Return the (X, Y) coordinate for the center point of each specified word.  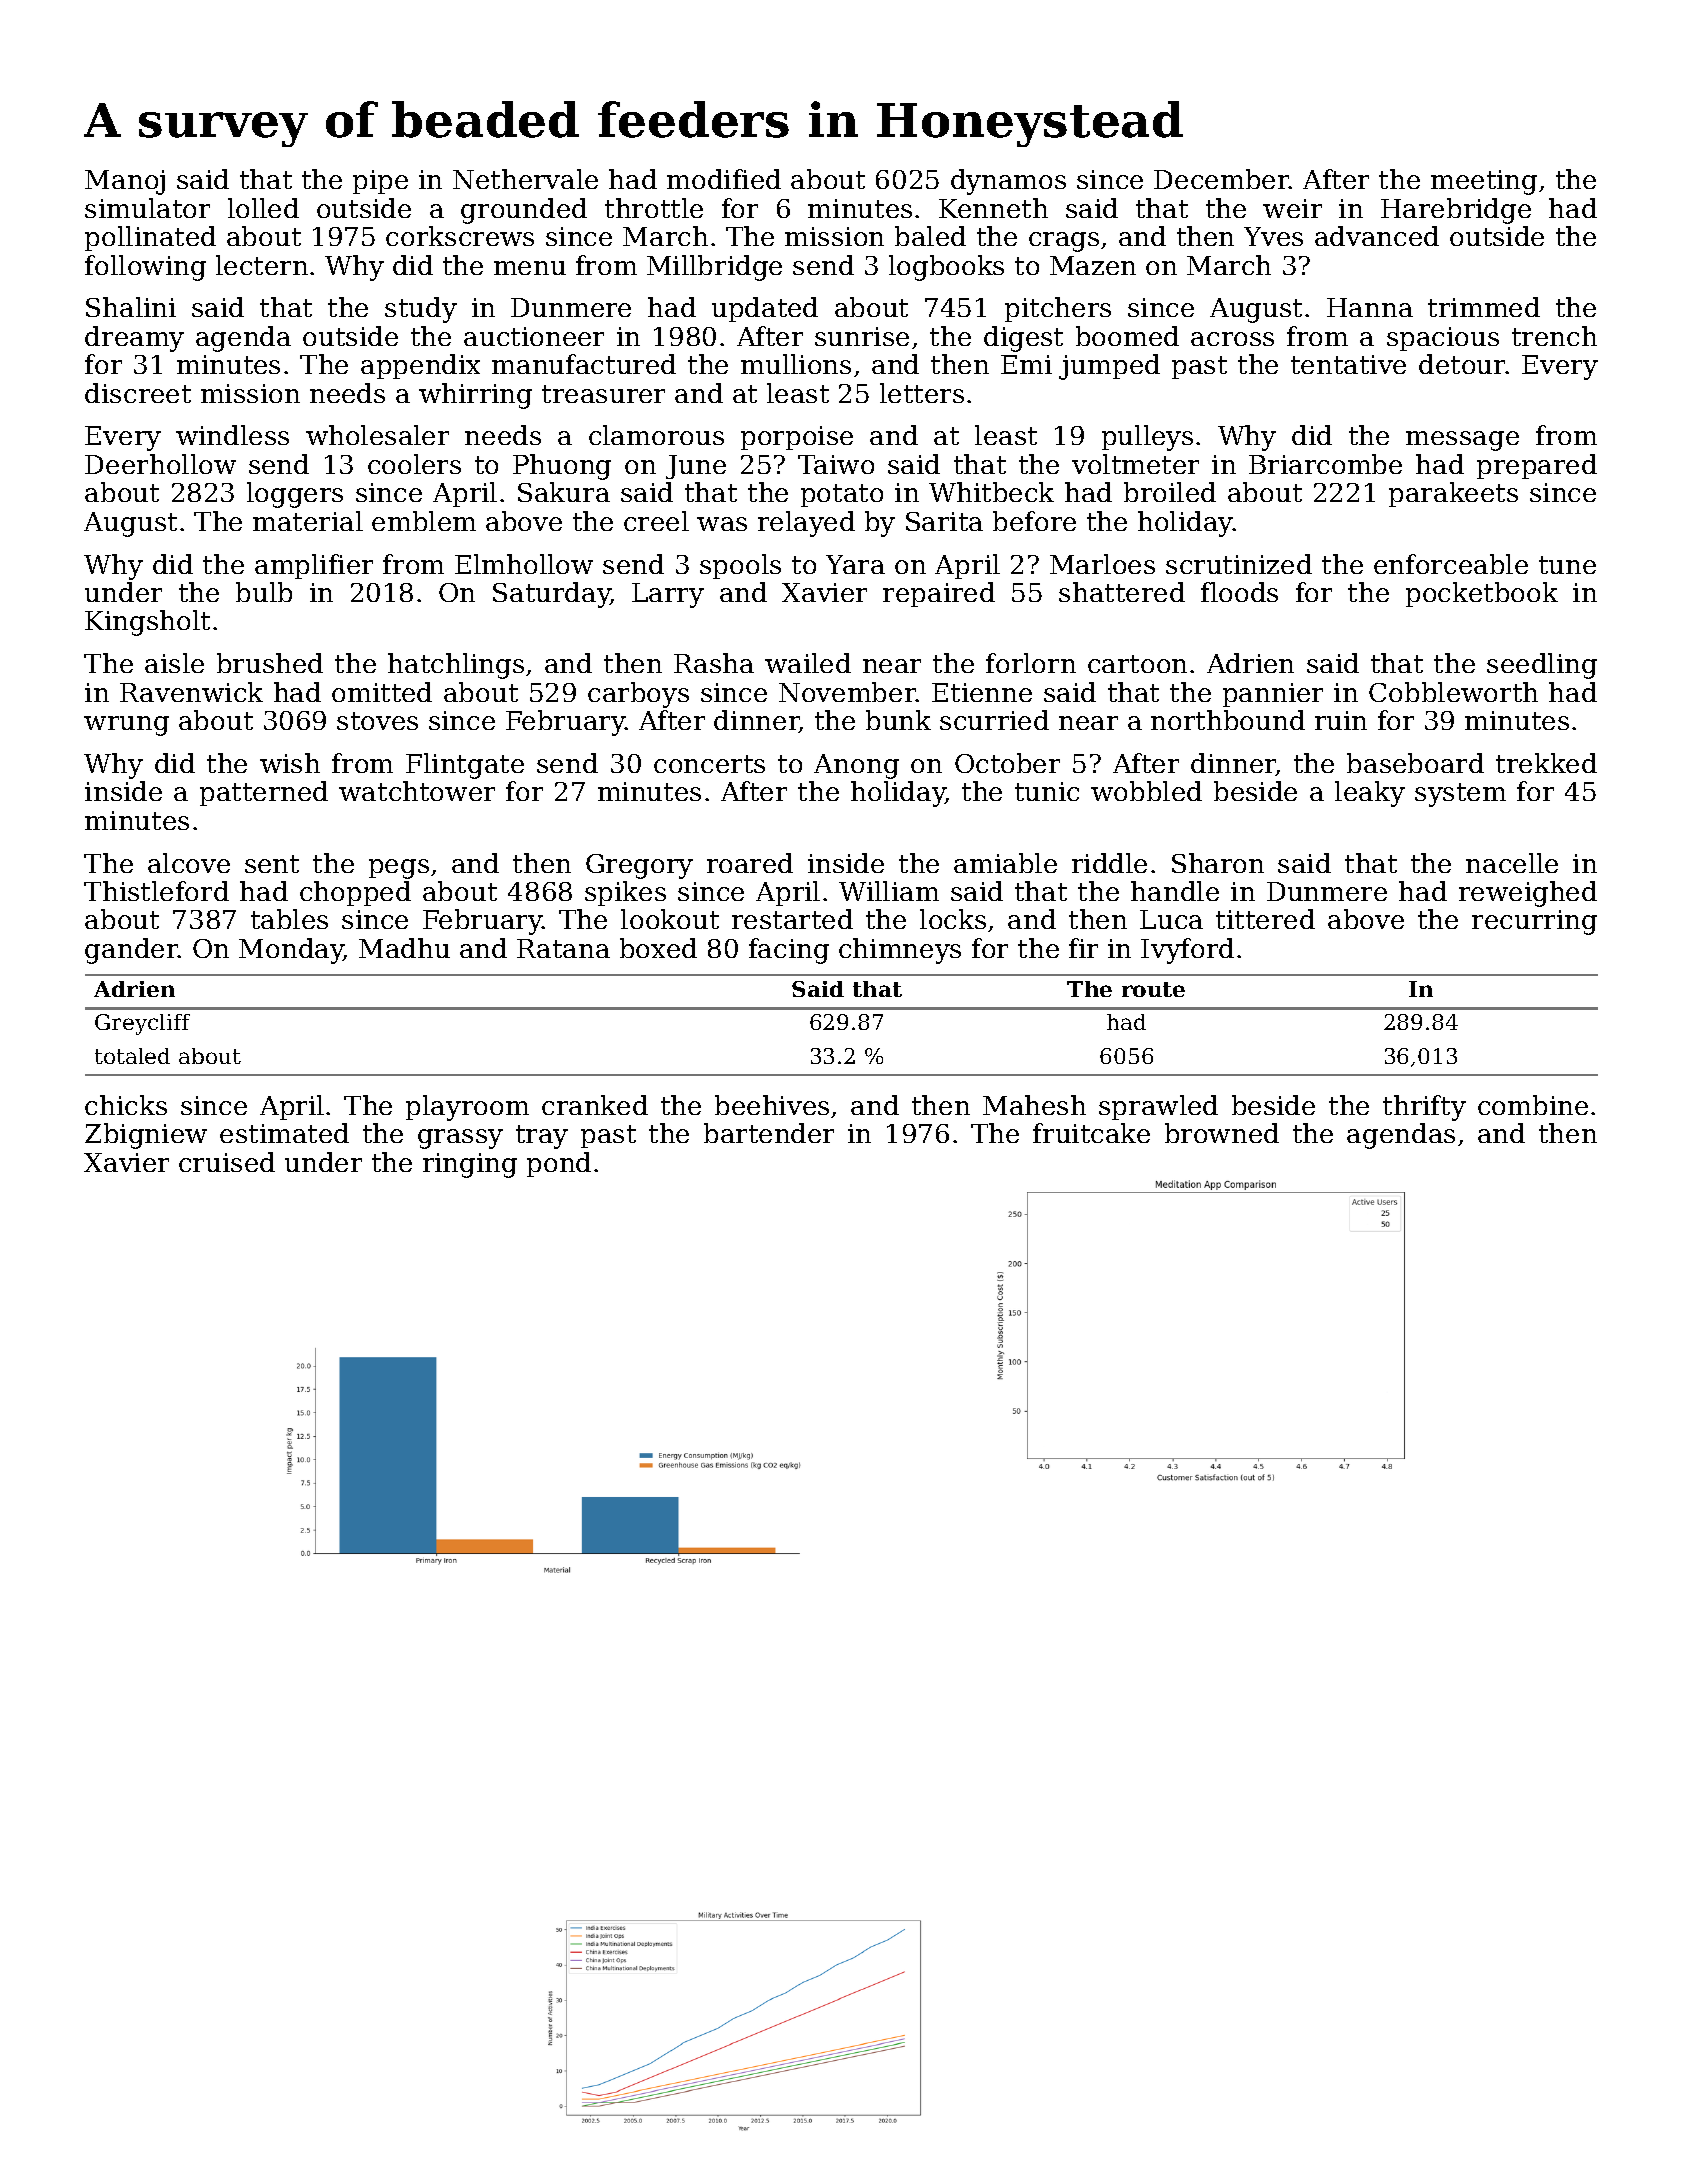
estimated (284, 1133)
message (1462, 441)
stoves (377, 721)
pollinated (150, 238)
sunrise (862, 336)
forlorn (1031, 663)
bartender (769, 1133)
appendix (420, 366)
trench (1554, 336)
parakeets (1453, 494)
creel (656, 521)
